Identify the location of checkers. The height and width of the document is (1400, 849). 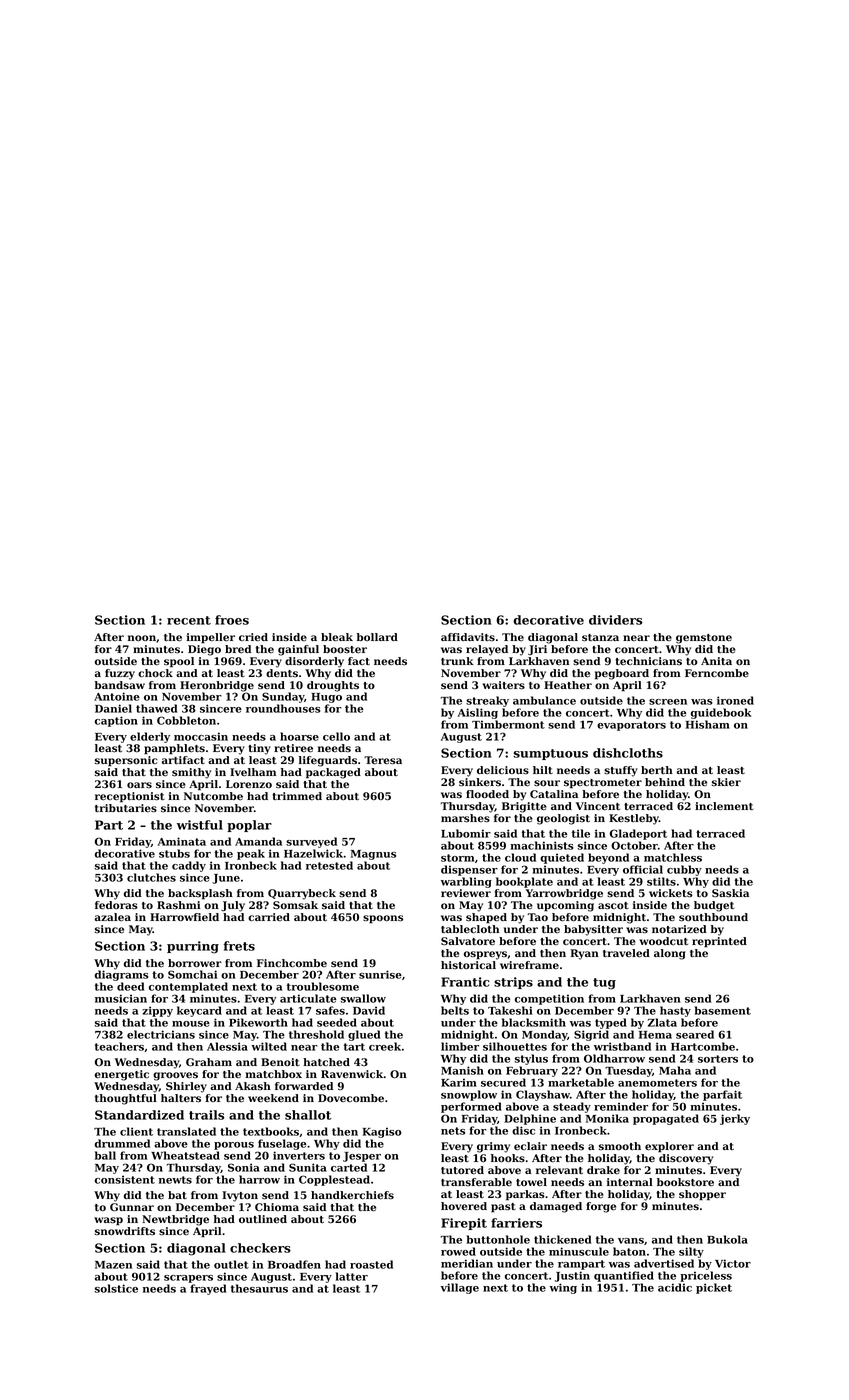
(260, 1248).
